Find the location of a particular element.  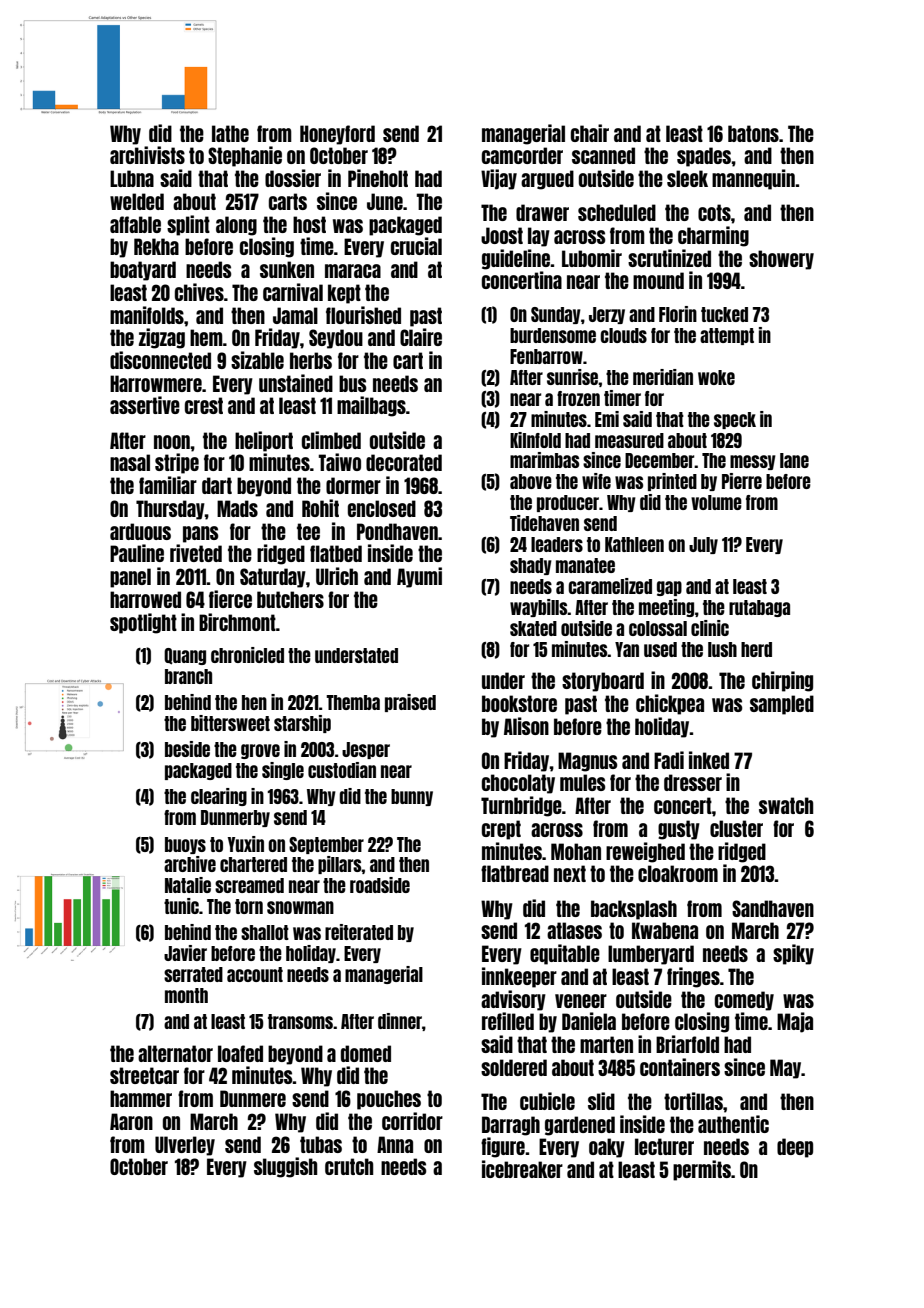

sluggish is located at coordinates (285, 1167).
